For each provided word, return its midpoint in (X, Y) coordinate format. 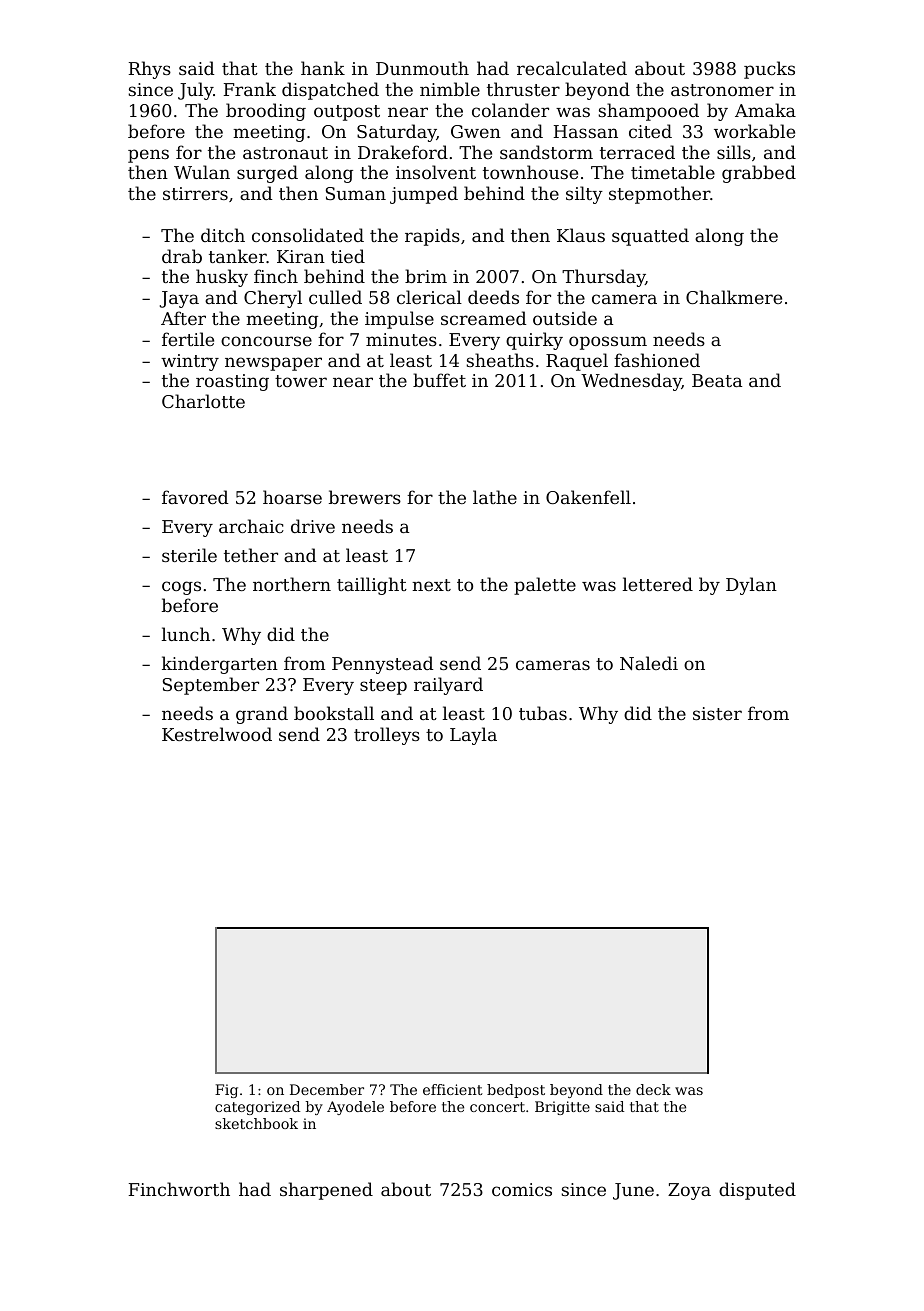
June (633, 1191)
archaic (251, 526)
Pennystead (382, 665)
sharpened (326, 1191)
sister (717, 713)
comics (522, 1189)
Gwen (476, 131)
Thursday (603, 278)
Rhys (150, 70)
